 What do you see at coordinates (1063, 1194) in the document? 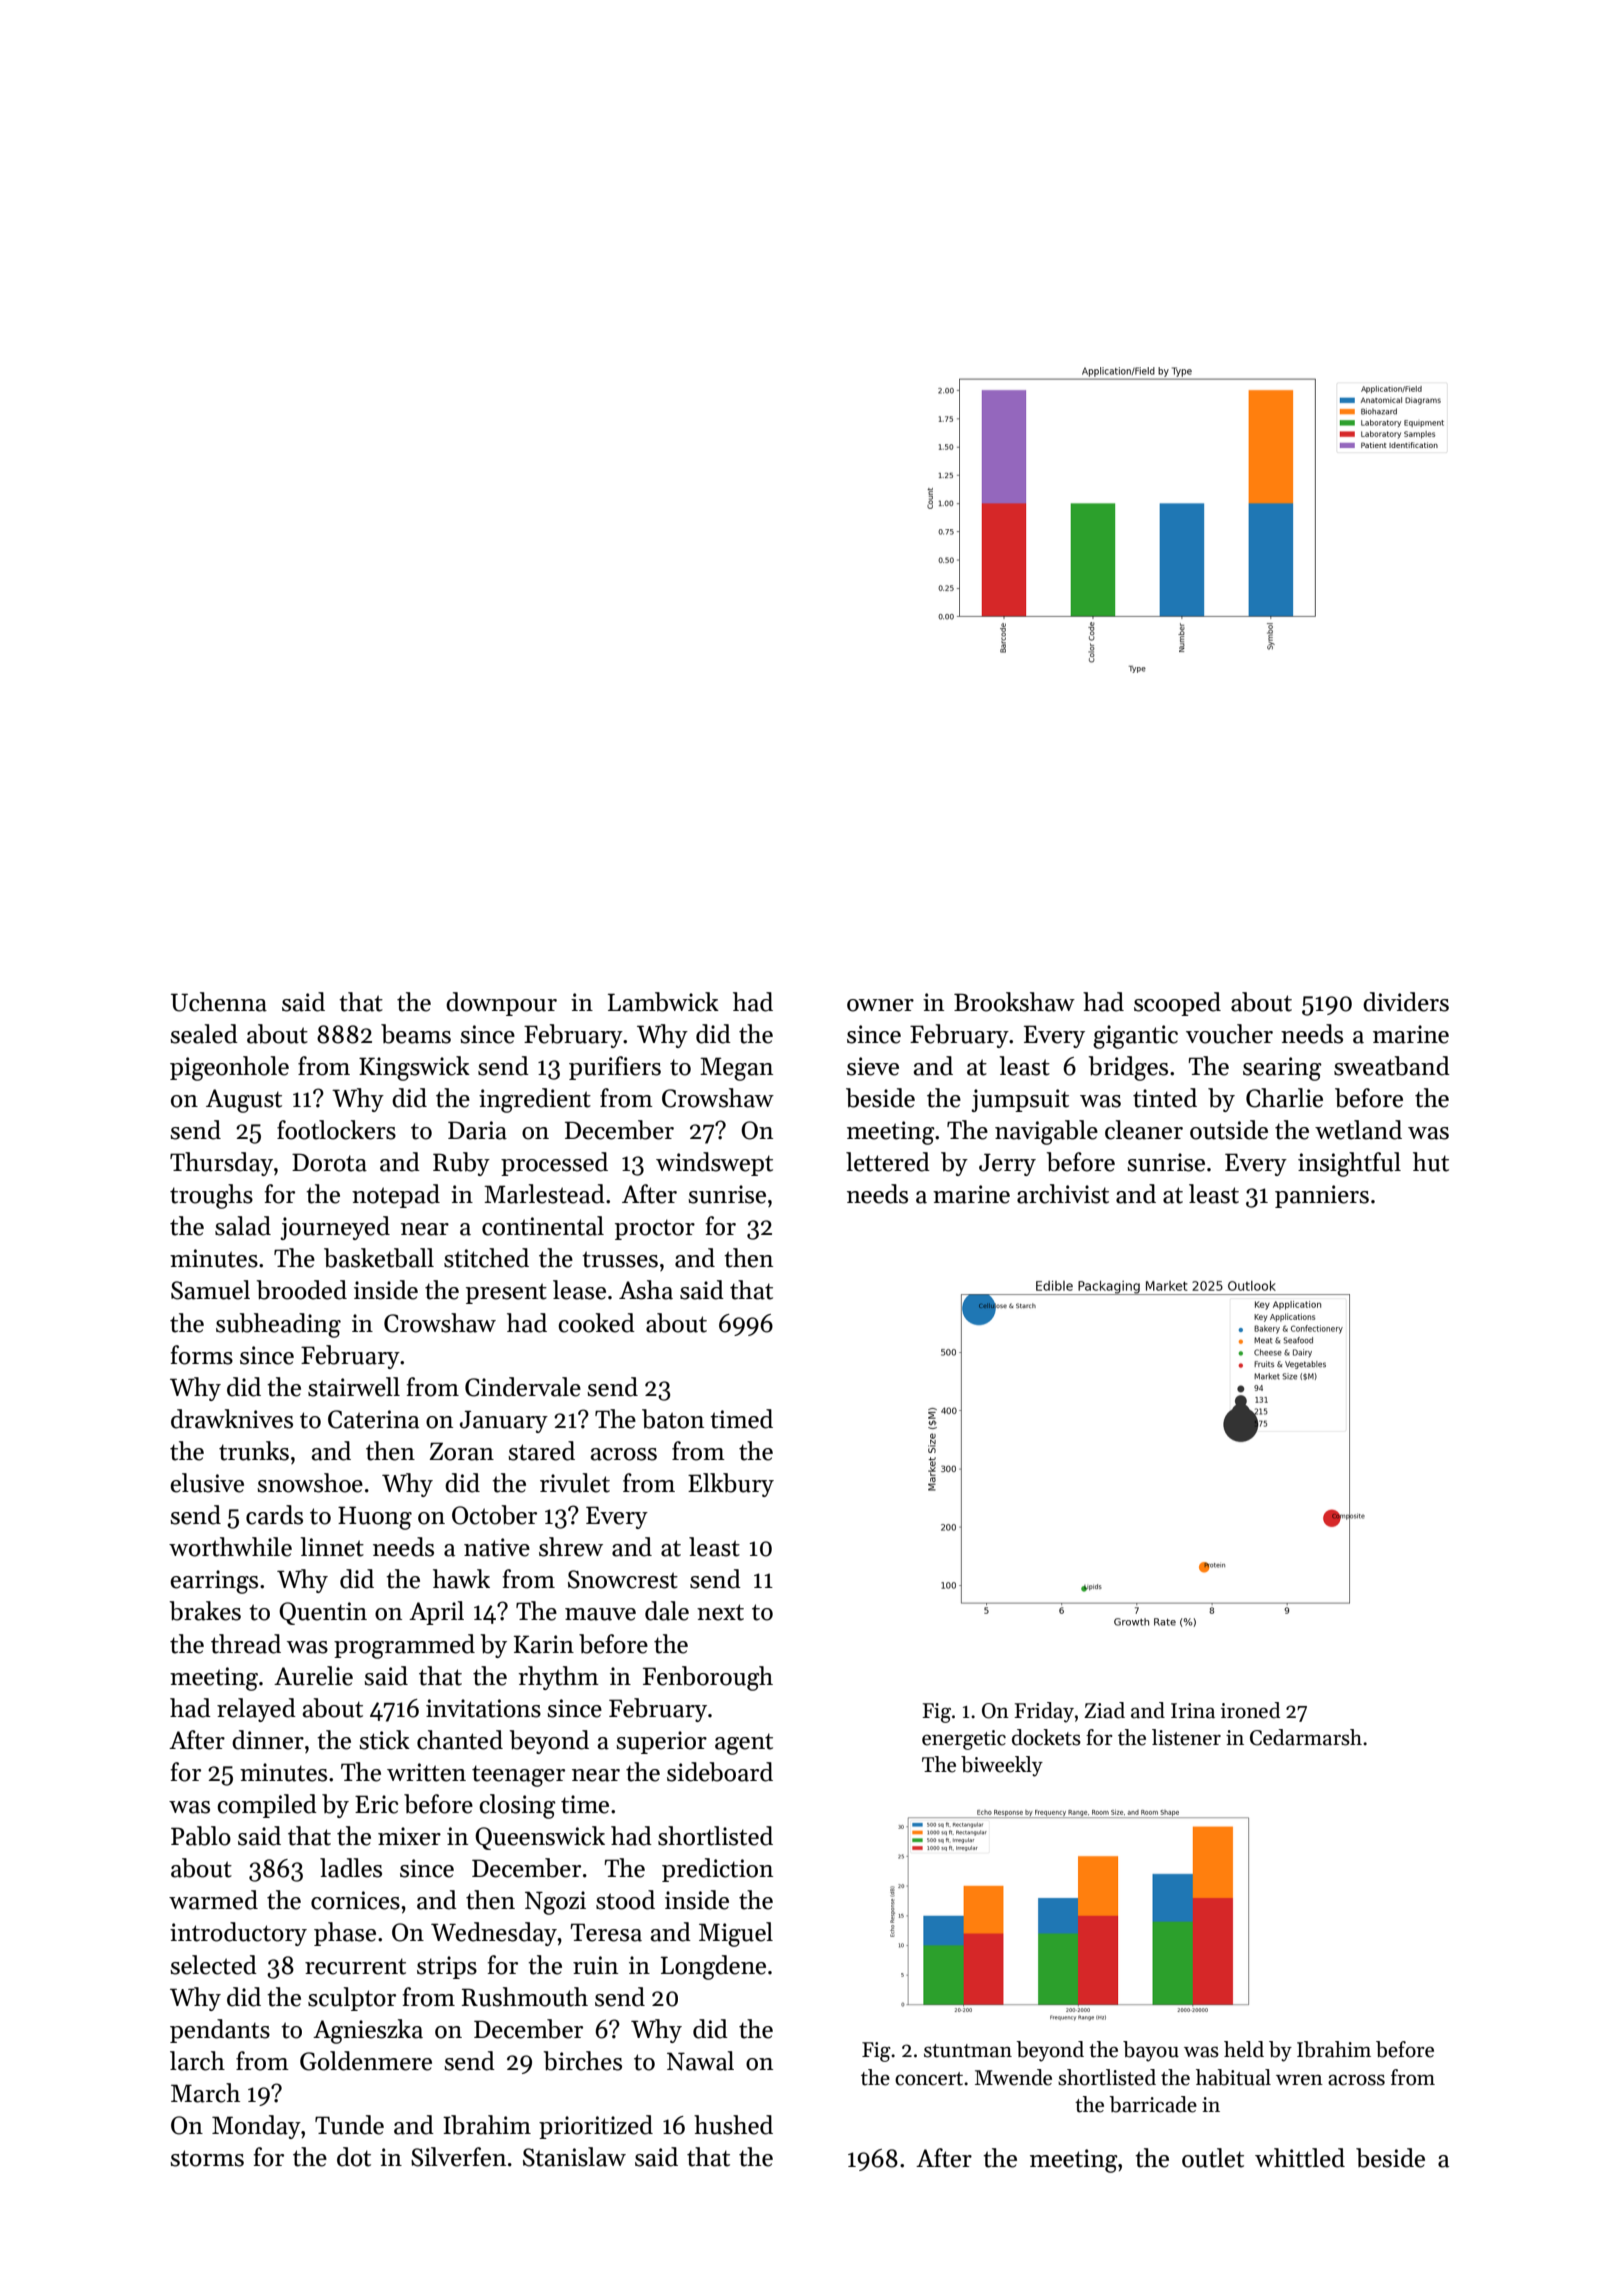
I see `archivist` at bounding box center [1063, 1194].
